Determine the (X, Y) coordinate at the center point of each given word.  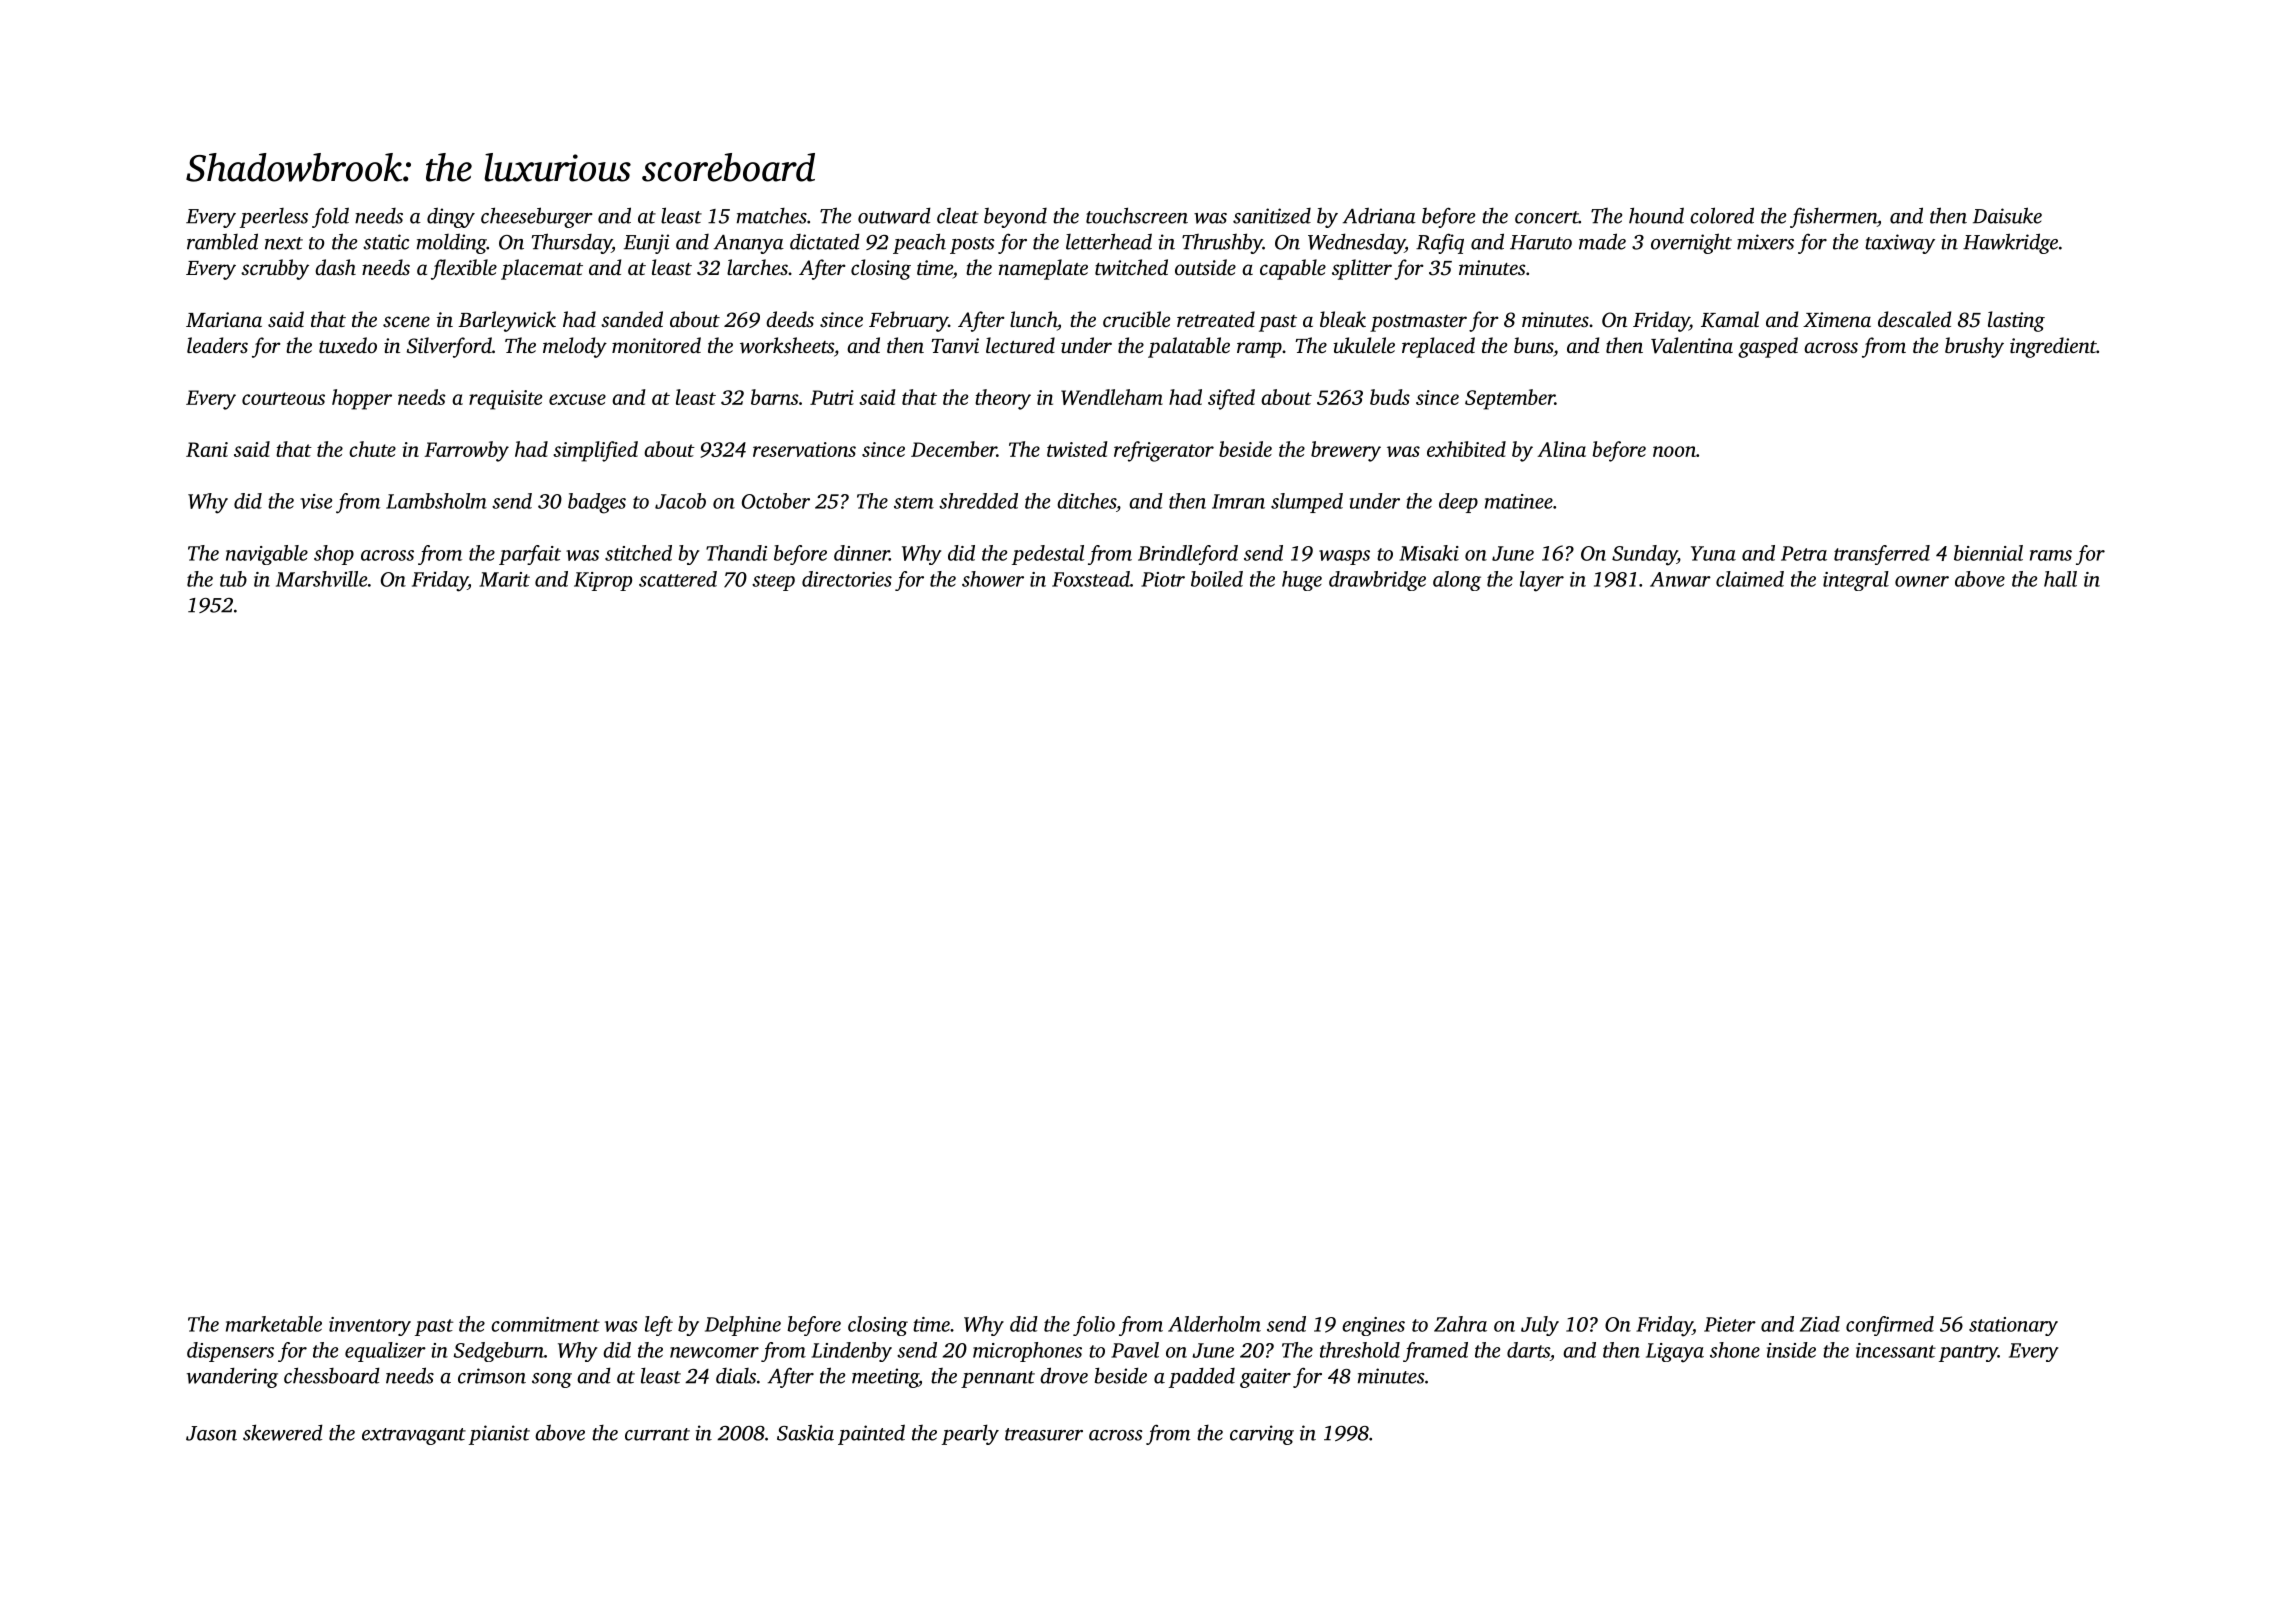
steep (773, 582)
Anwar (1680, 579)
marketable (274, 1324)
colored (1722, 215)
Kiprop (603, 581)
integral (1856, 581)
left (659, 1326)
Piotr (1163, 579)
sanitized (1272, 216)
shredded (978, 501)
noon (1674, 451)
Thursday (572, 243)
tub (233, 579)
